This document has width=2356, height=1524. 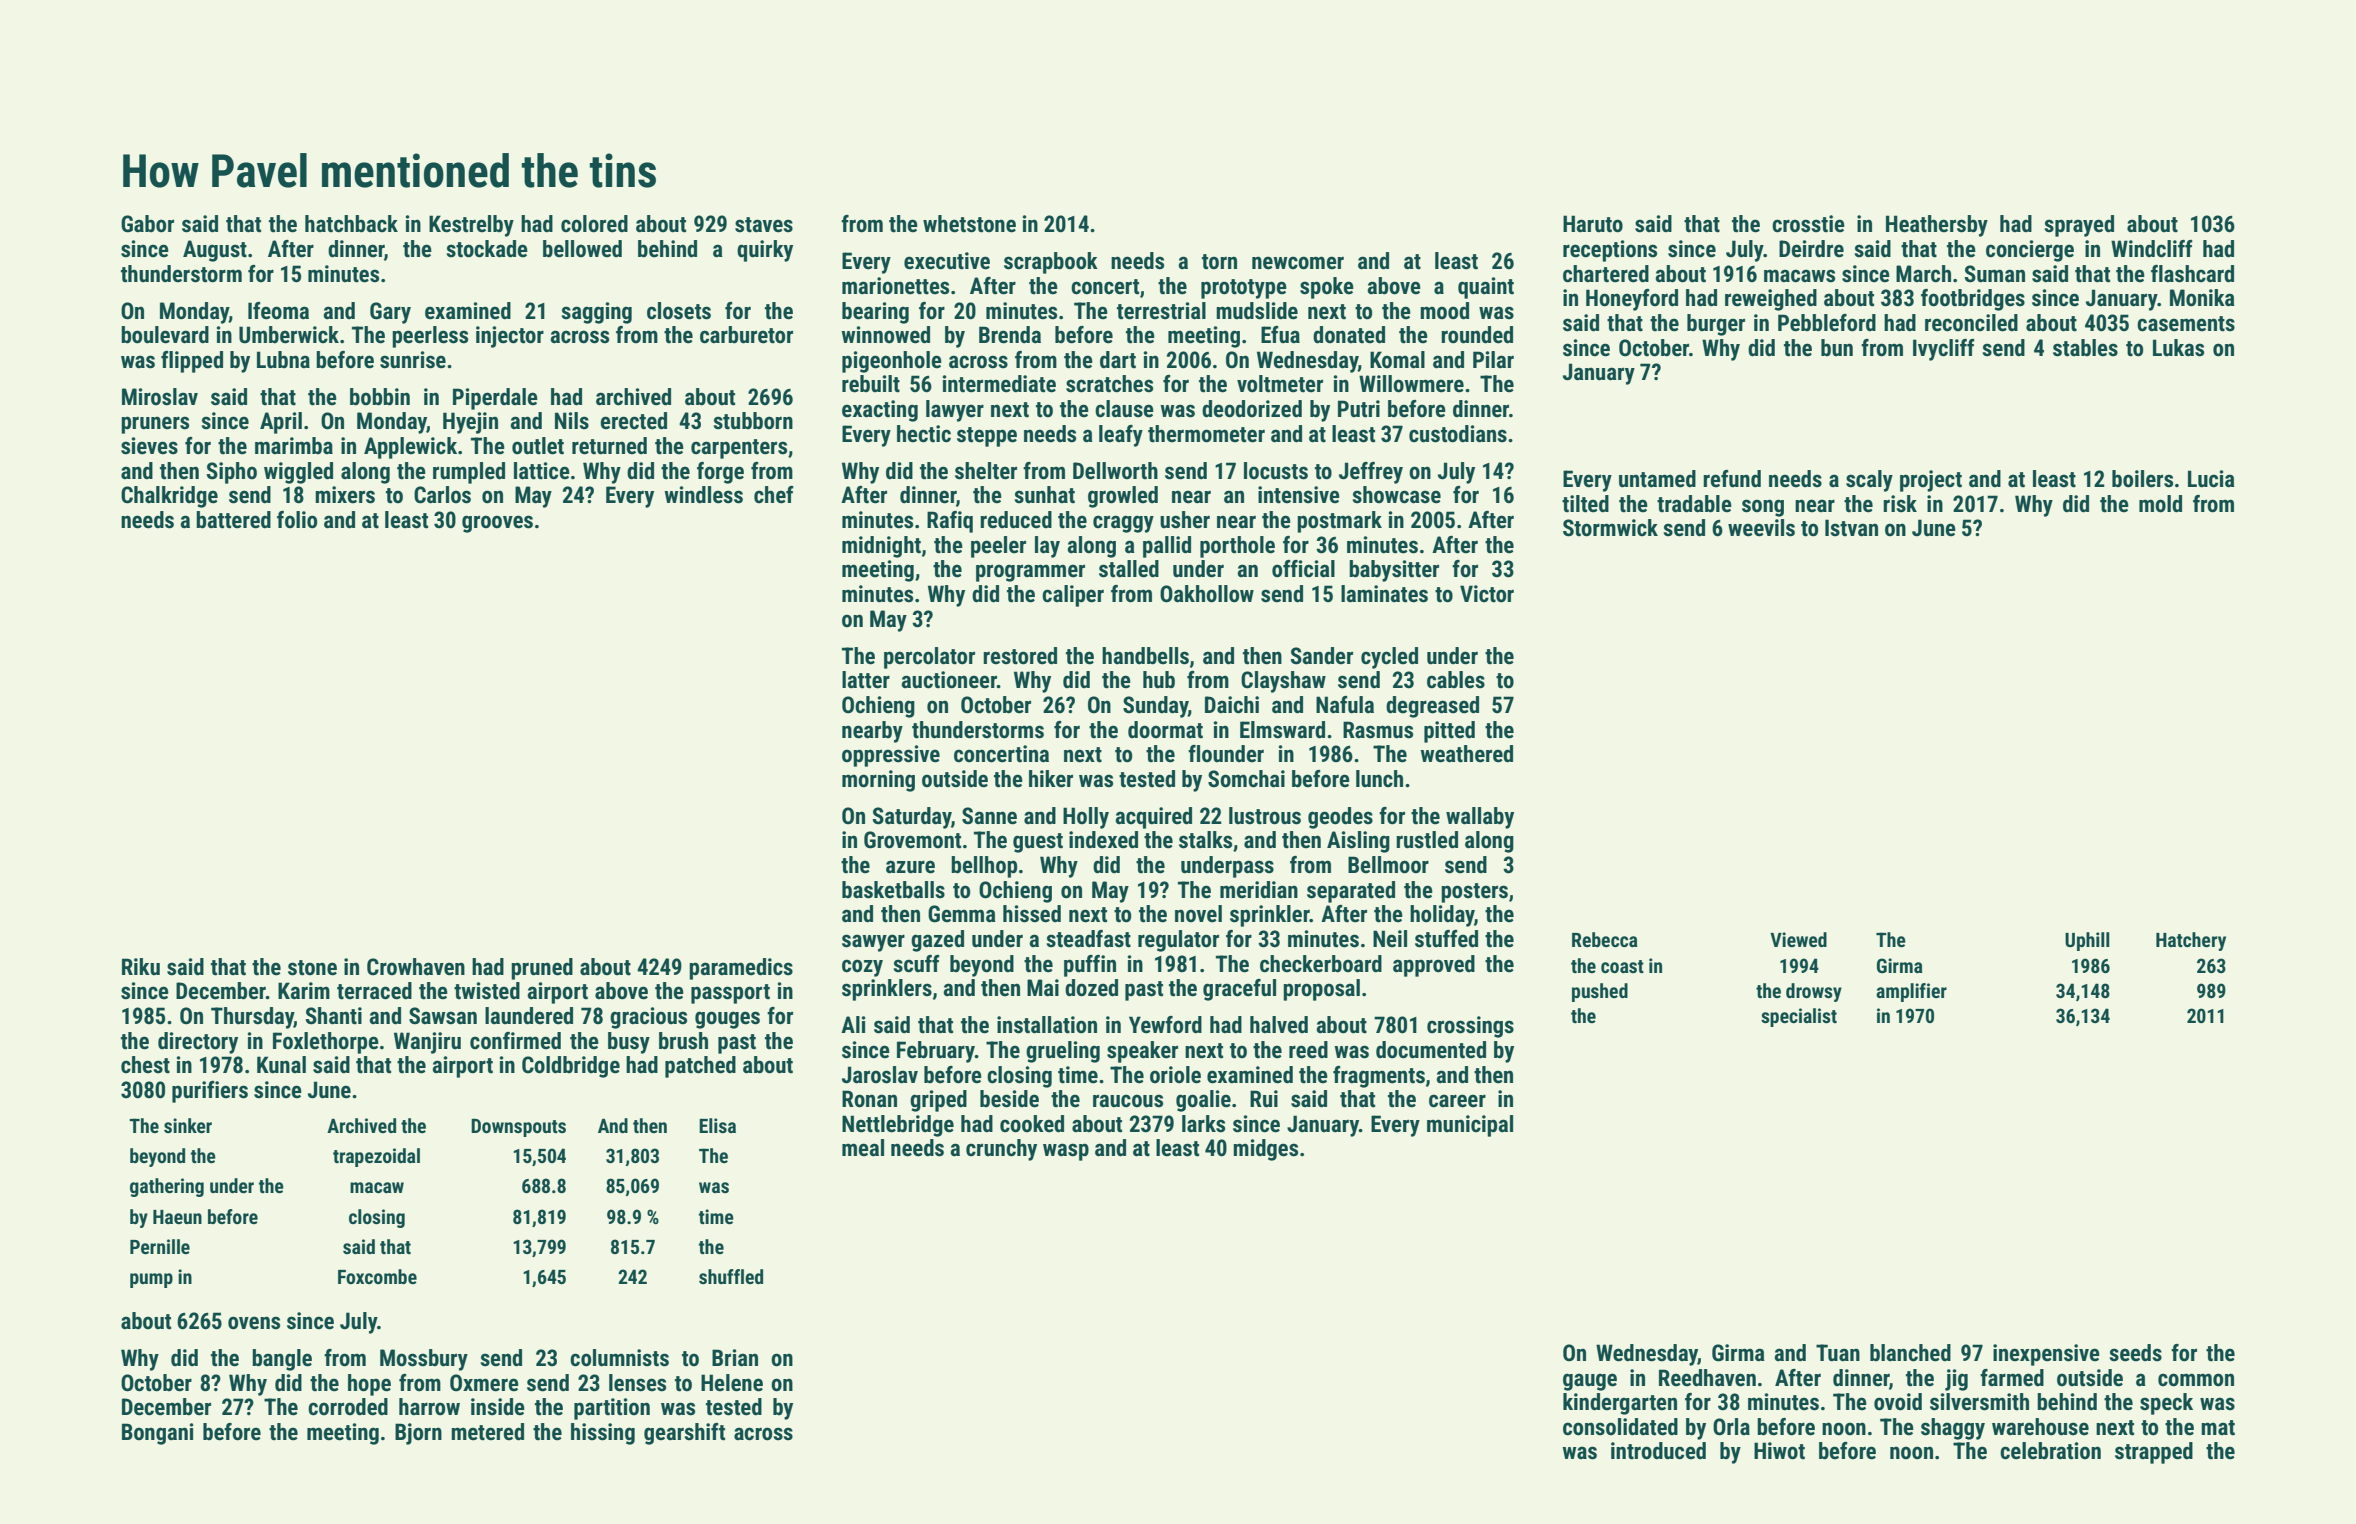 What do you see at coordinates (487, 991) in the document?
I see `twisted` at bounding box center [487, 991].
